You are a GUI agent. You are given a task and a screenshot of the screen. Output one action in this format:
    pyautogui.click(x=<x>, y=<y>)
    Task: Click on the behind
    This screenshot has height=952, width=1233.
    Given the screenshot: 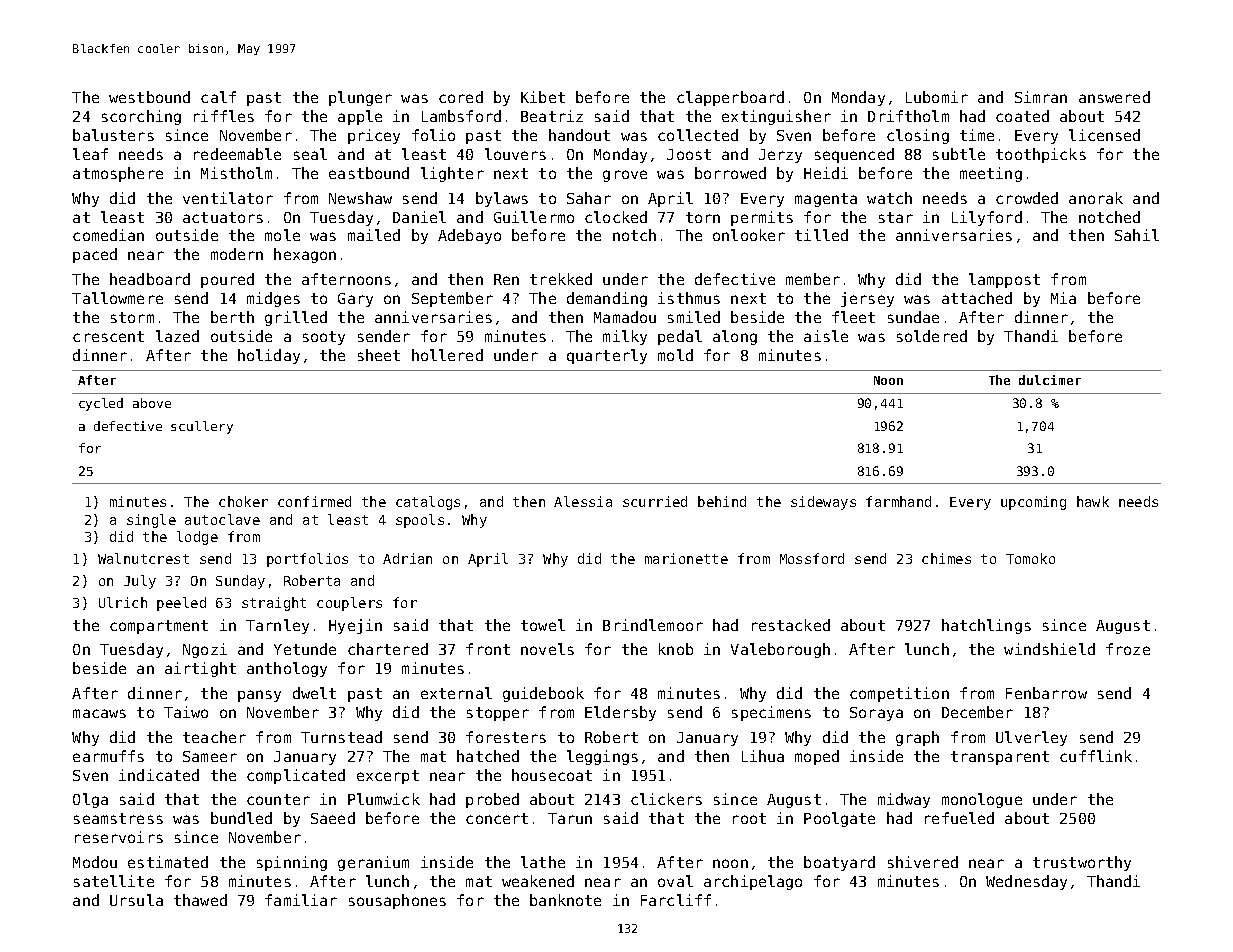 What is the action you would take?
    pyautogui.click(x=722, y=501)
